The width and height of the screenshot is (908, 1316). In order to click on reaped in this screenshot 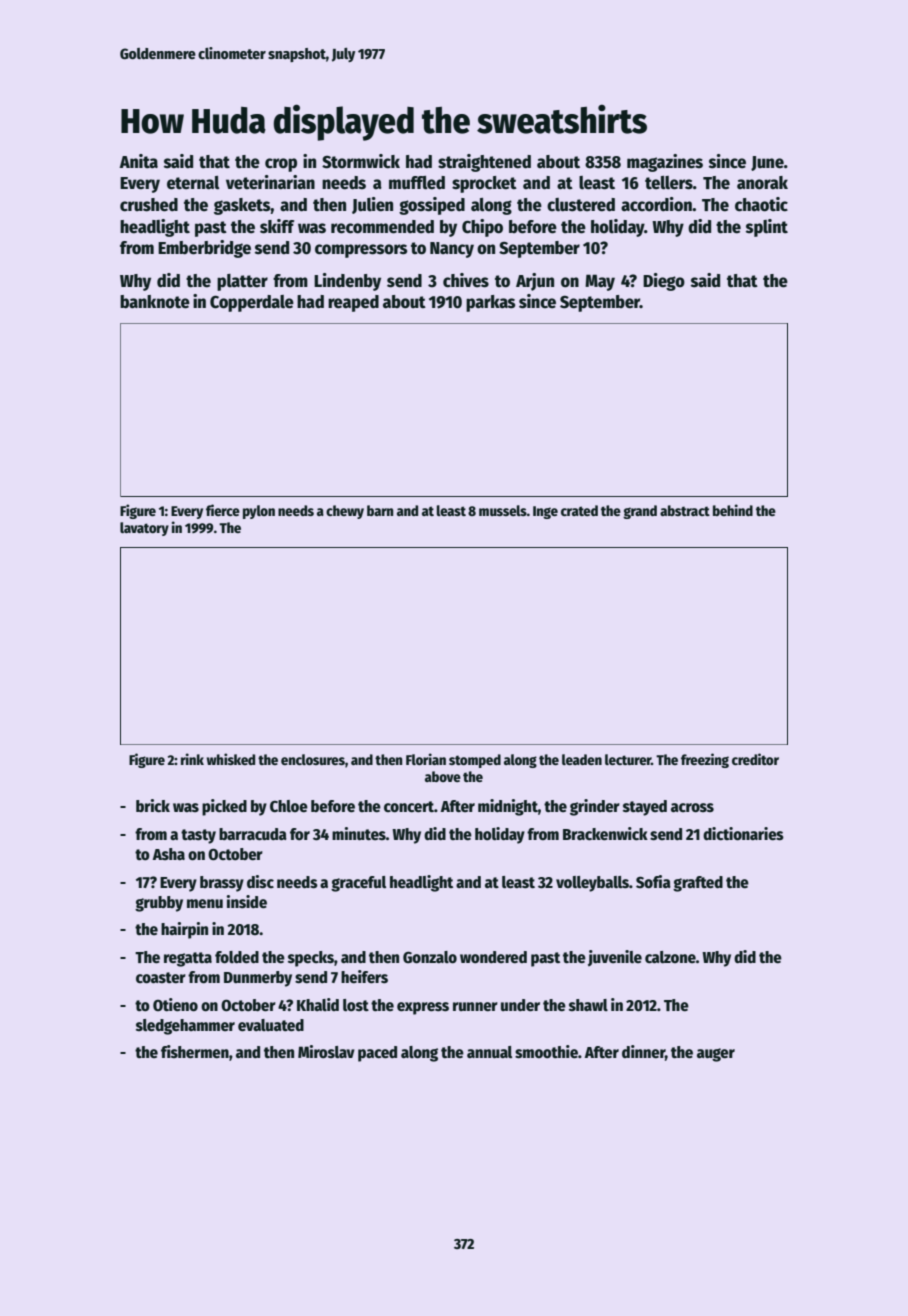, I will do `click(353, 303)`.
